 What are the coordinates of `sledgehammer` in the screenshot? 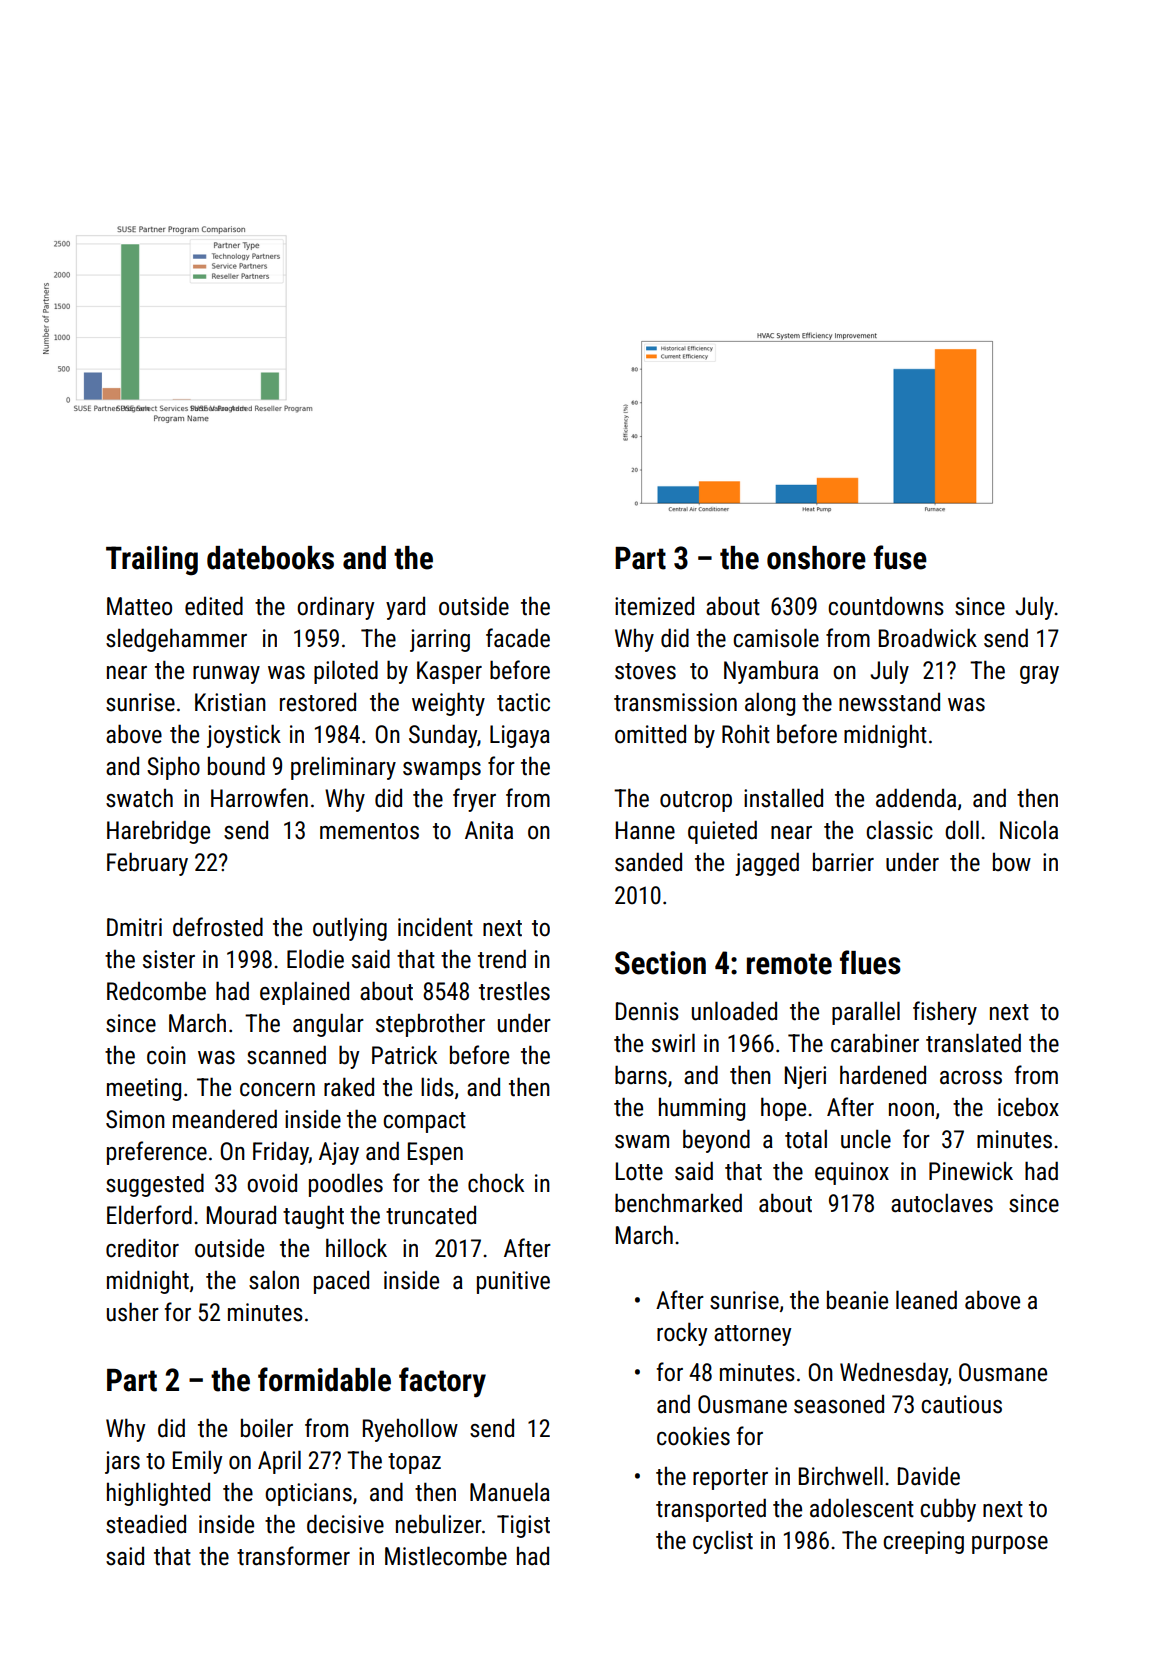 It's located at (176, 640).
